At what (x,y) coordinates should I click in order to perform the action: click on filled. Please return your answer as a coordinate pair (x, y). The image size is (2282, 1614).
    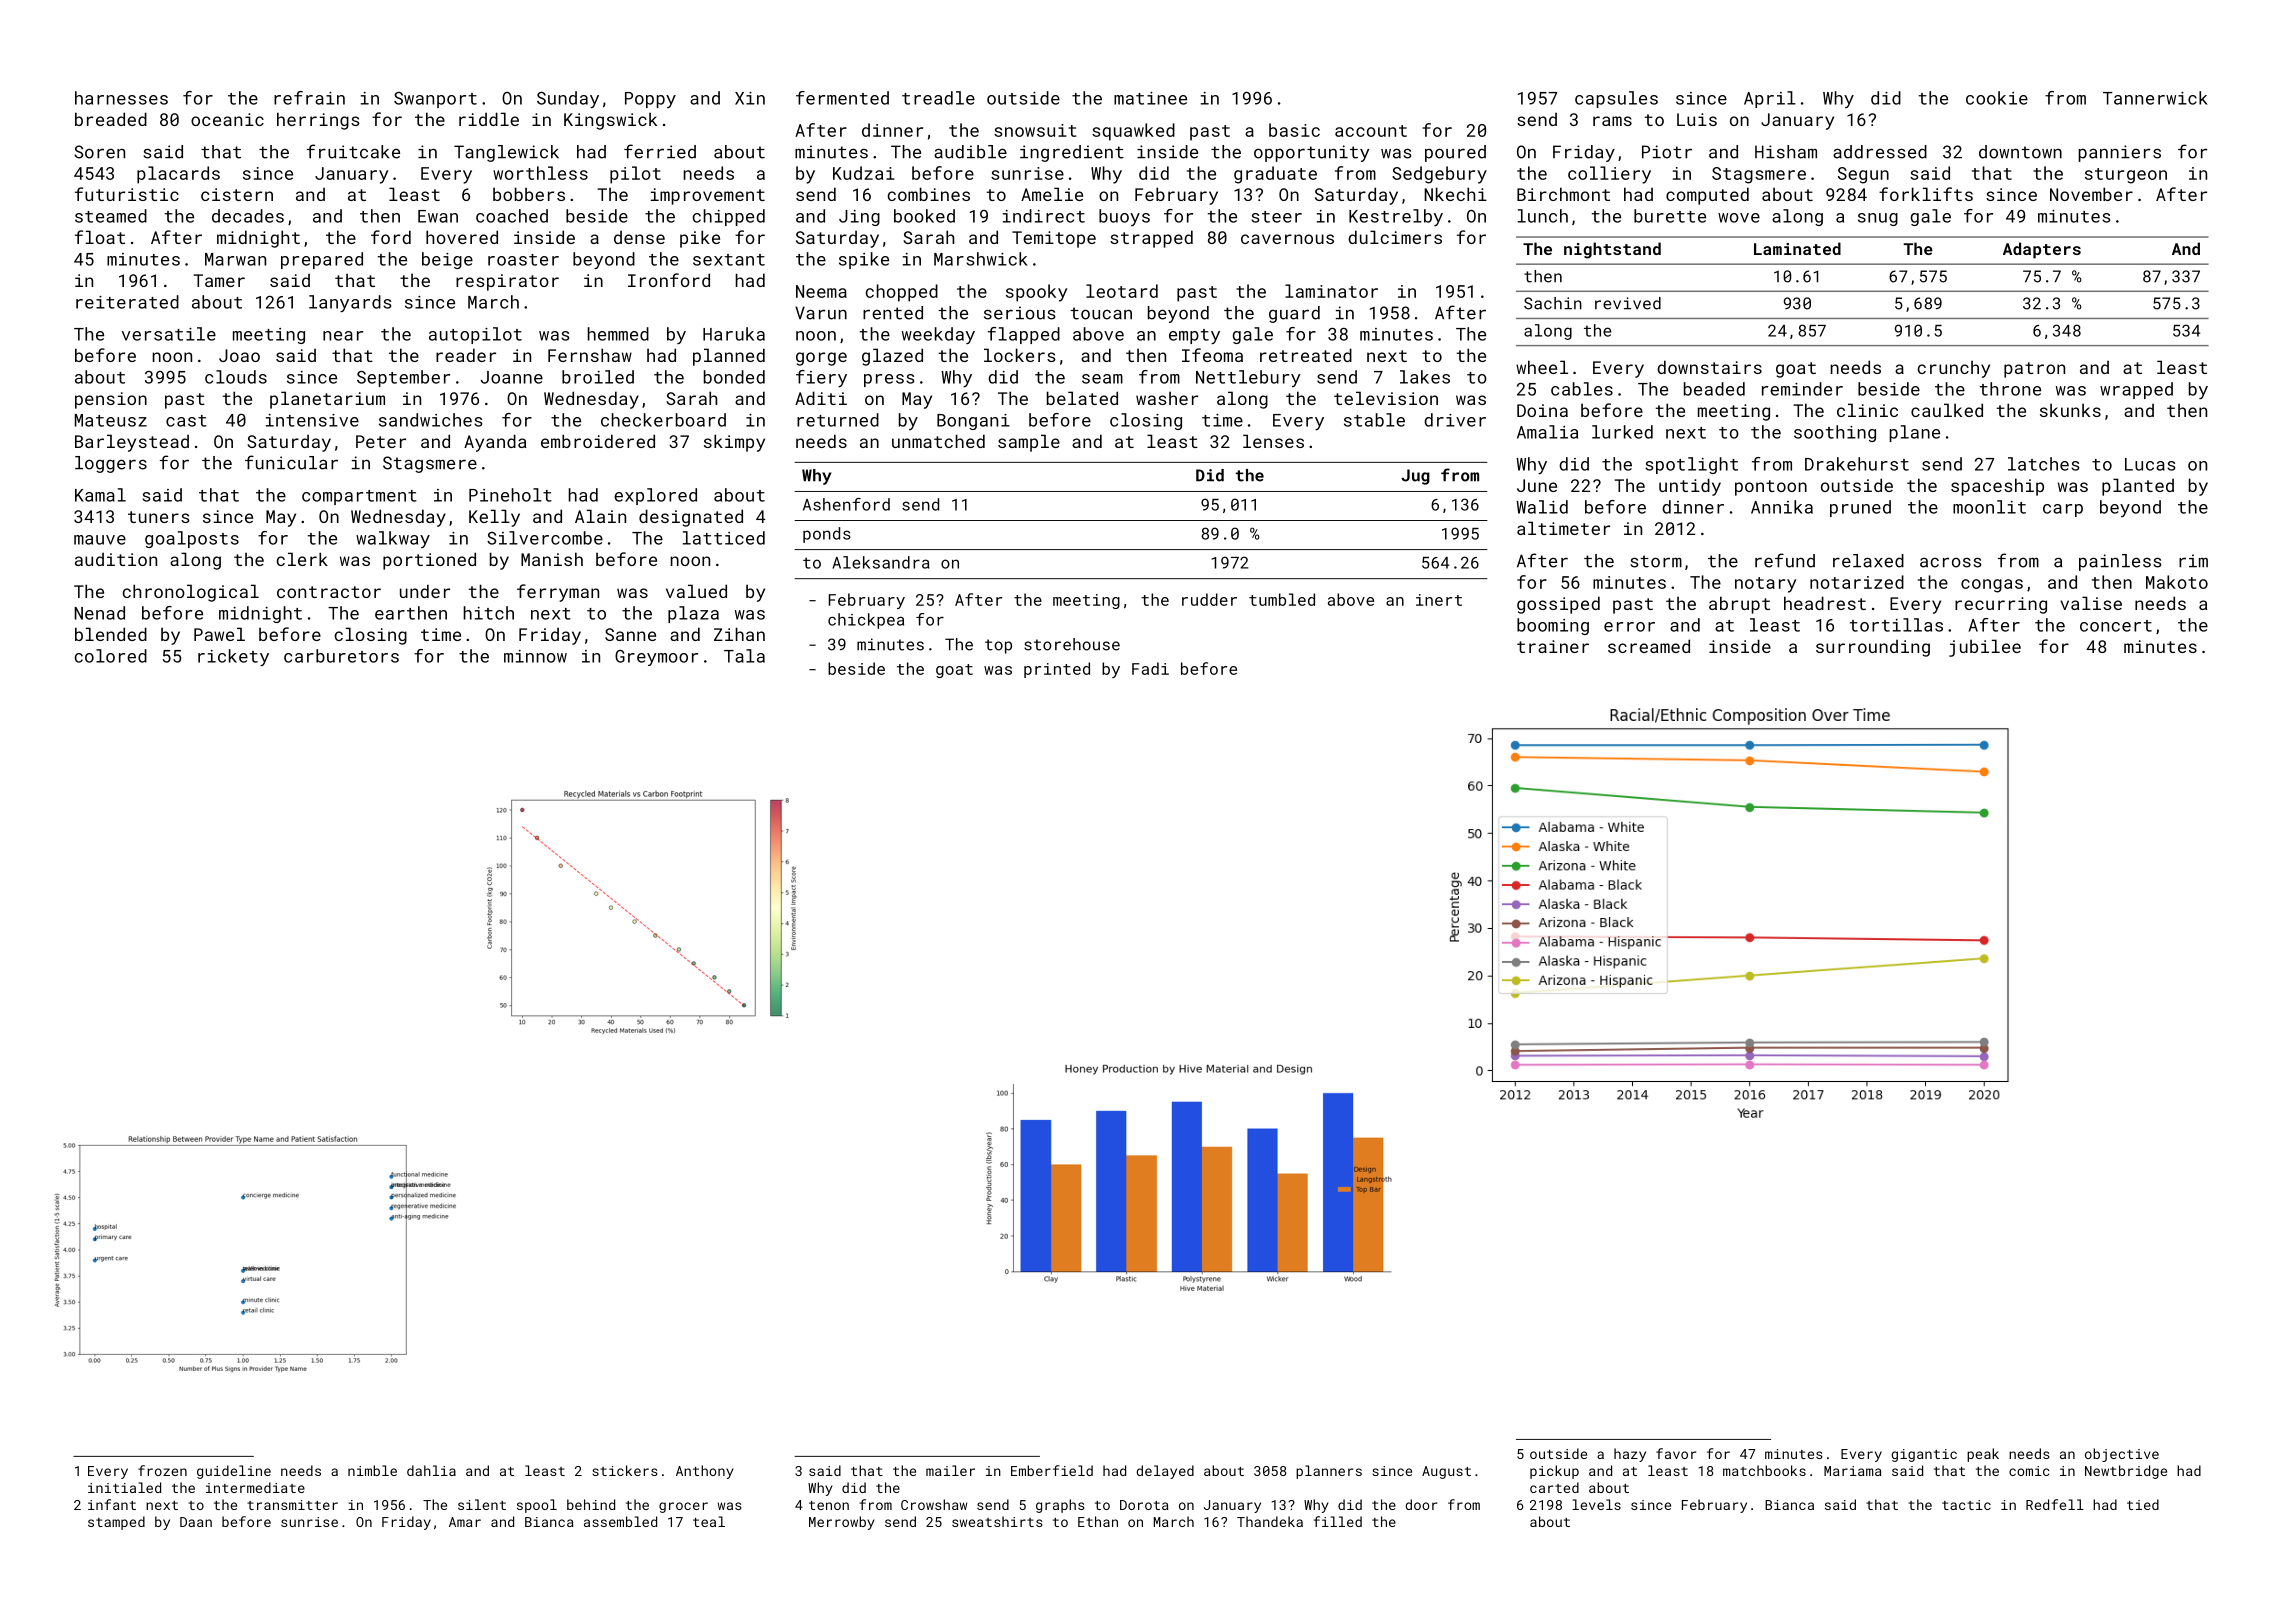
    Looking at the image, I should click on (1337, 1521).
